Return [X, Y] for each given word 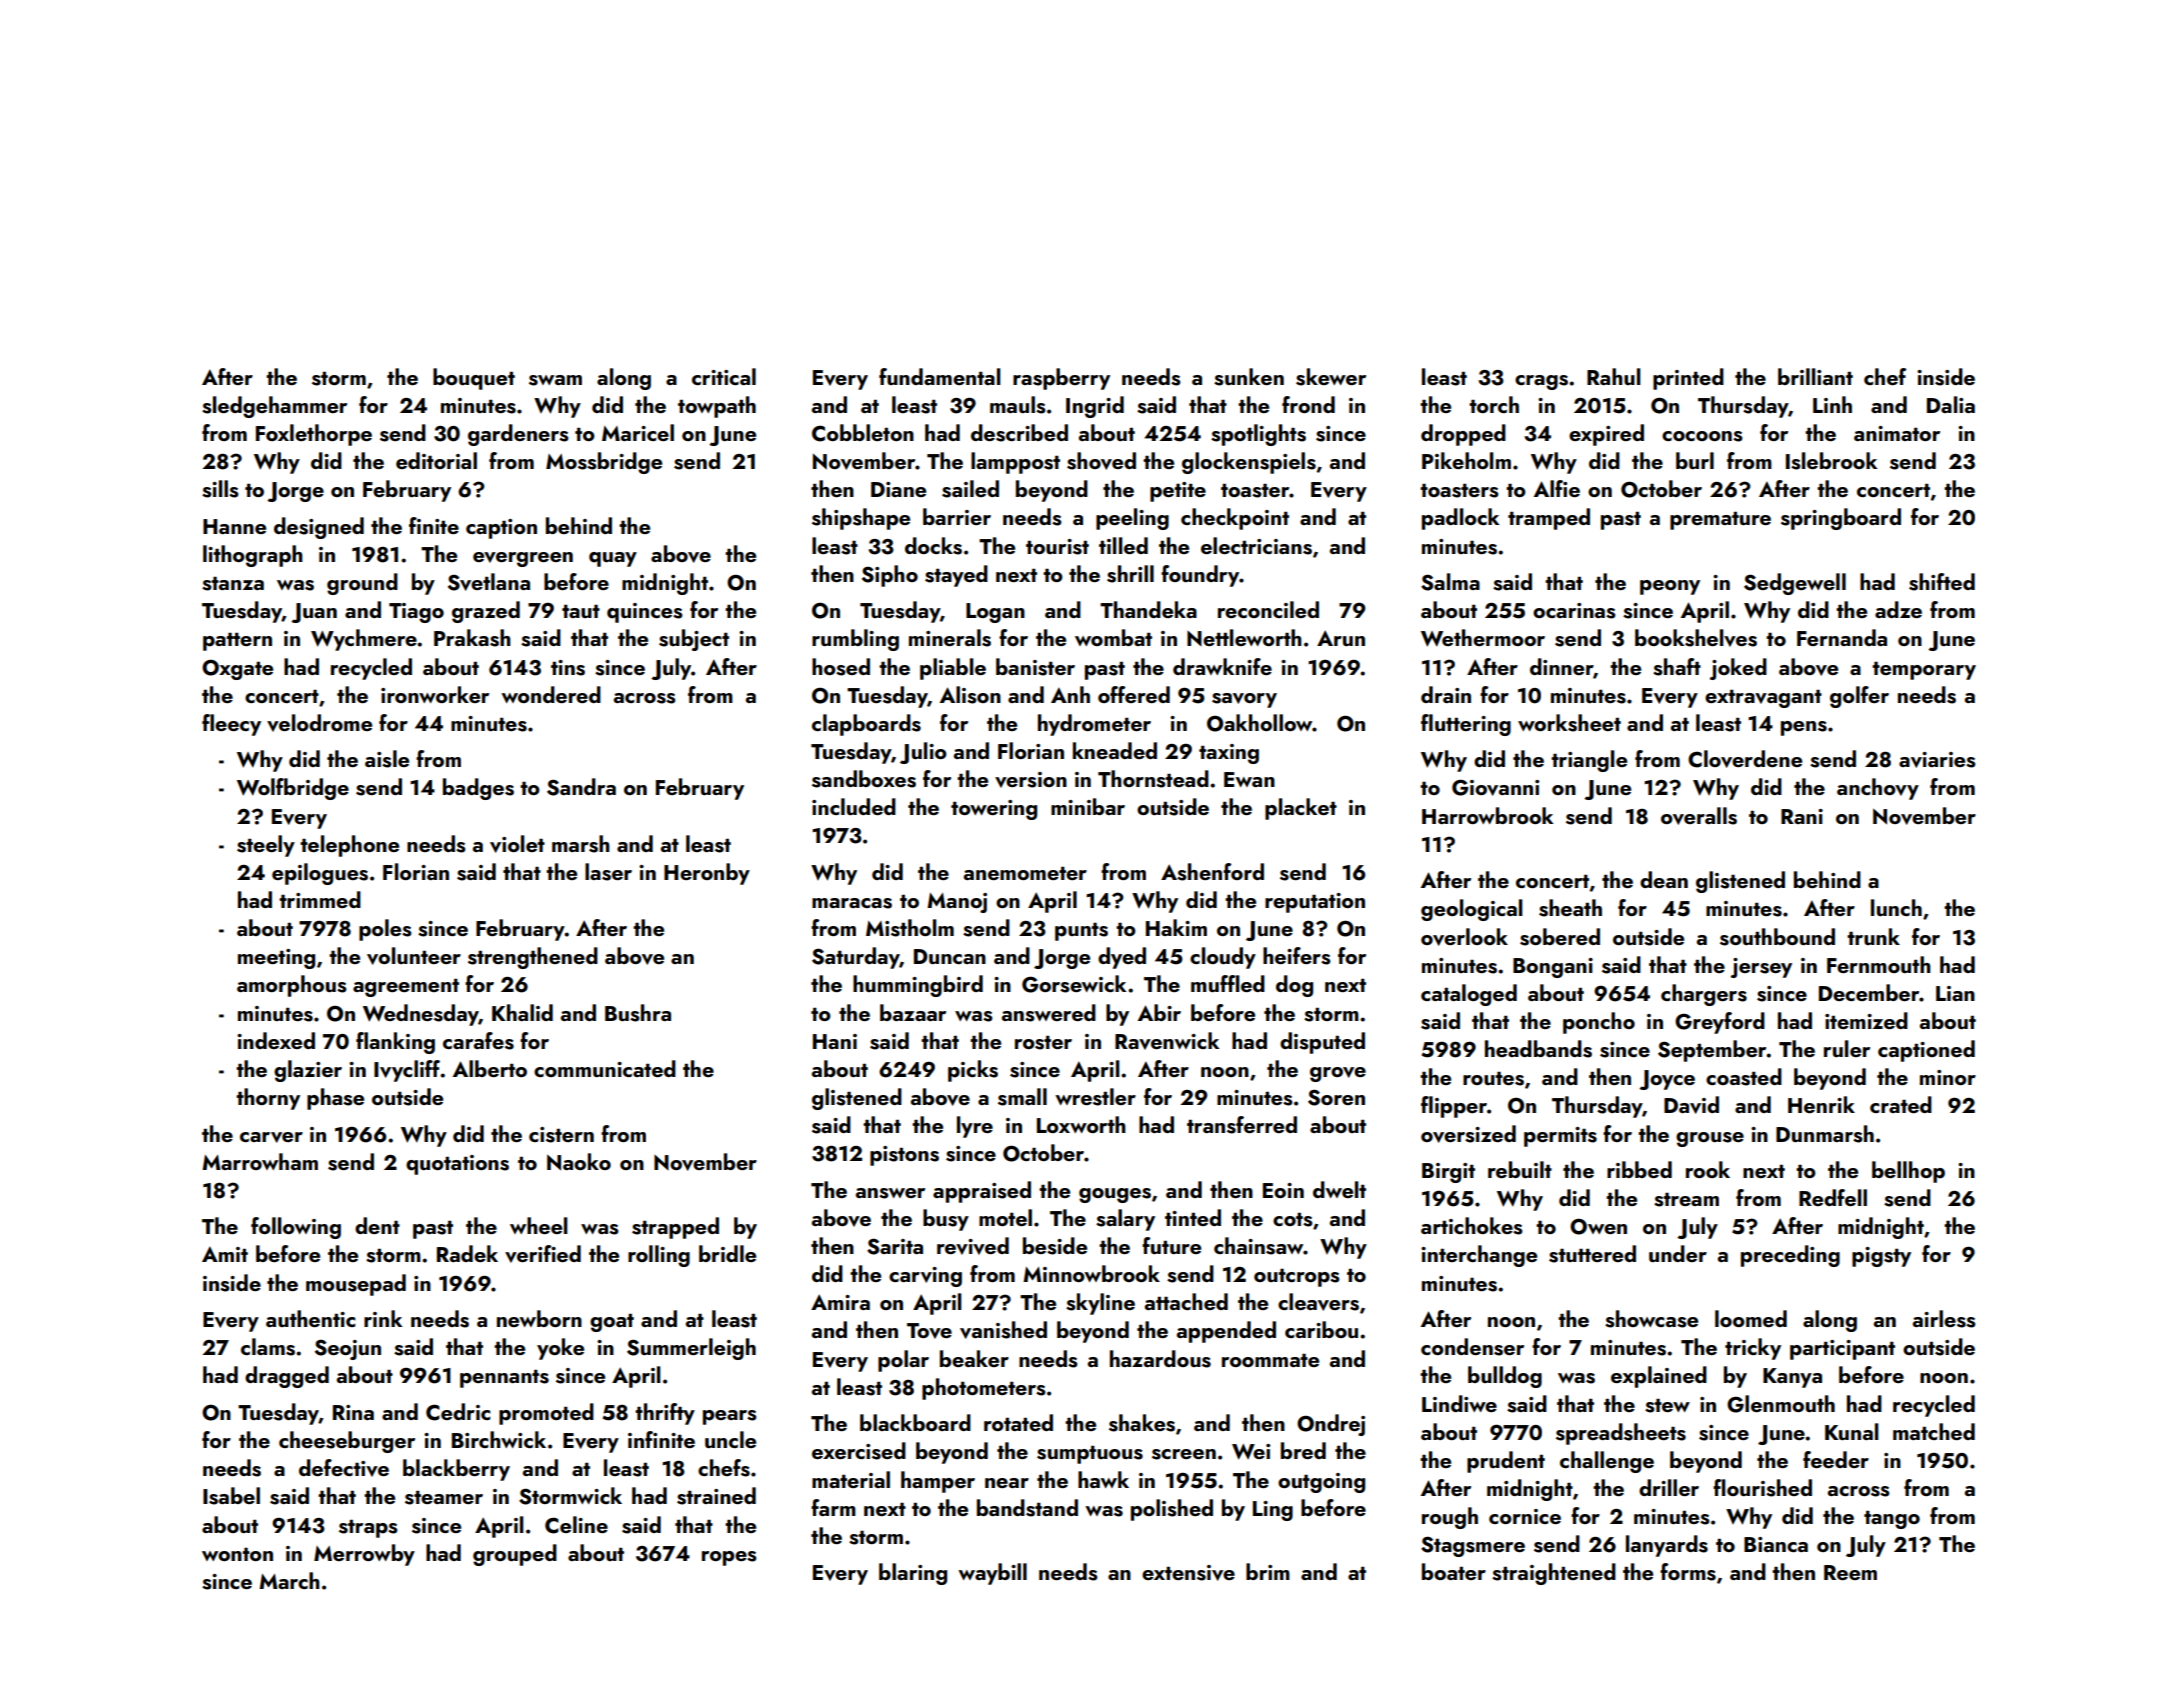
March [289, 1580]
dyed [1122, 958]
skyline [1100, 1304]
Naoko [579, 1162]
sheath [1570, 908]
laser [608, 872]
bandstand [1027, 1508]
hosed [841, 667]
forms [1688, 1572]
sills [220, 489]
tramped [1549, 519]
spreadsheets [1621, 1434]
